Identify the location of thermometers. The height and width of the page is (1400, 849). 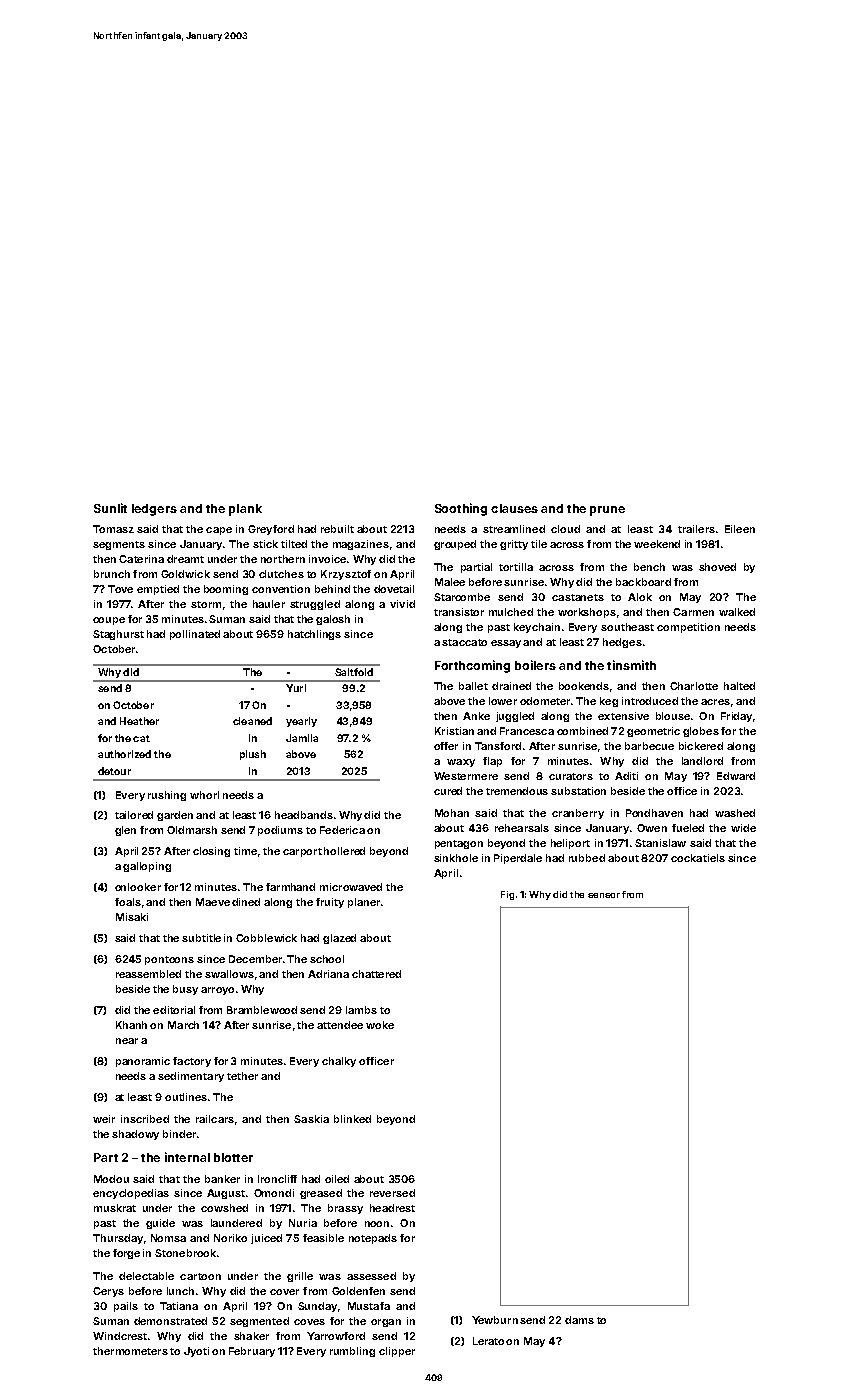
(130, 1351).
